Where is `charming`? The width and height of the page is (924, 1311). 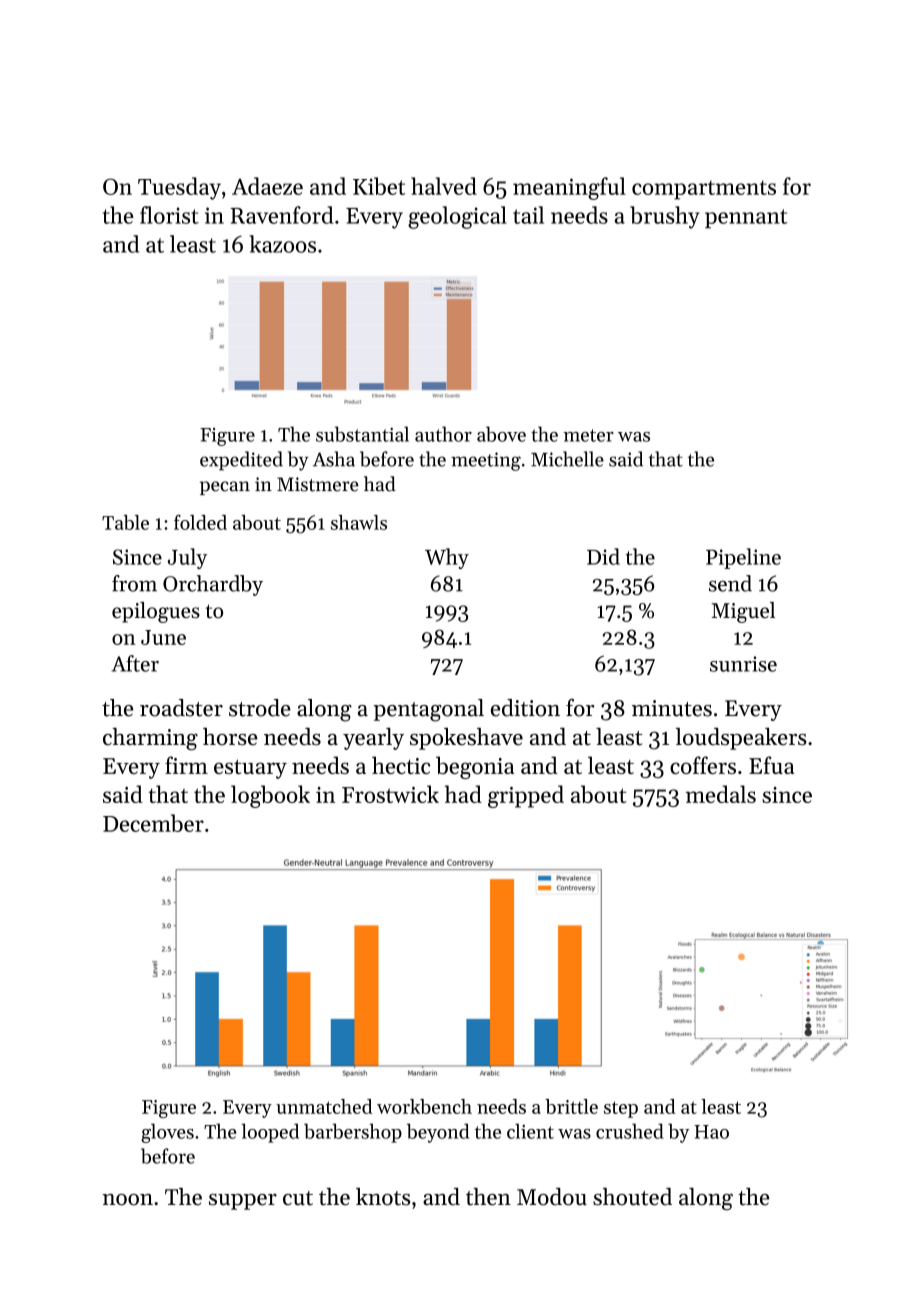 charming is located at coordinates (150, 739).
